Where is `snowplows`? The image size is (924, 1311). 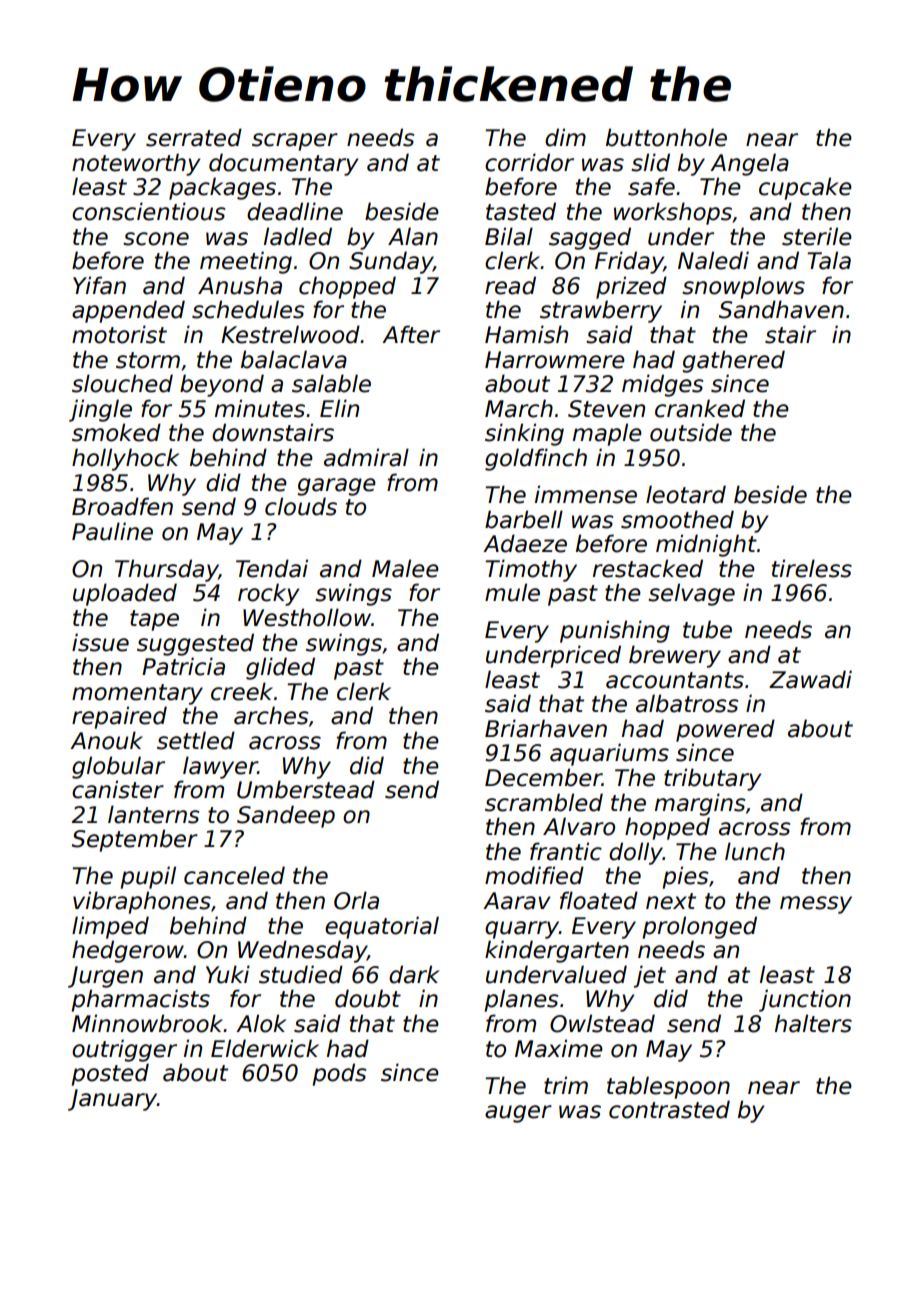 snowplows is located at coordinates (743, 287).
